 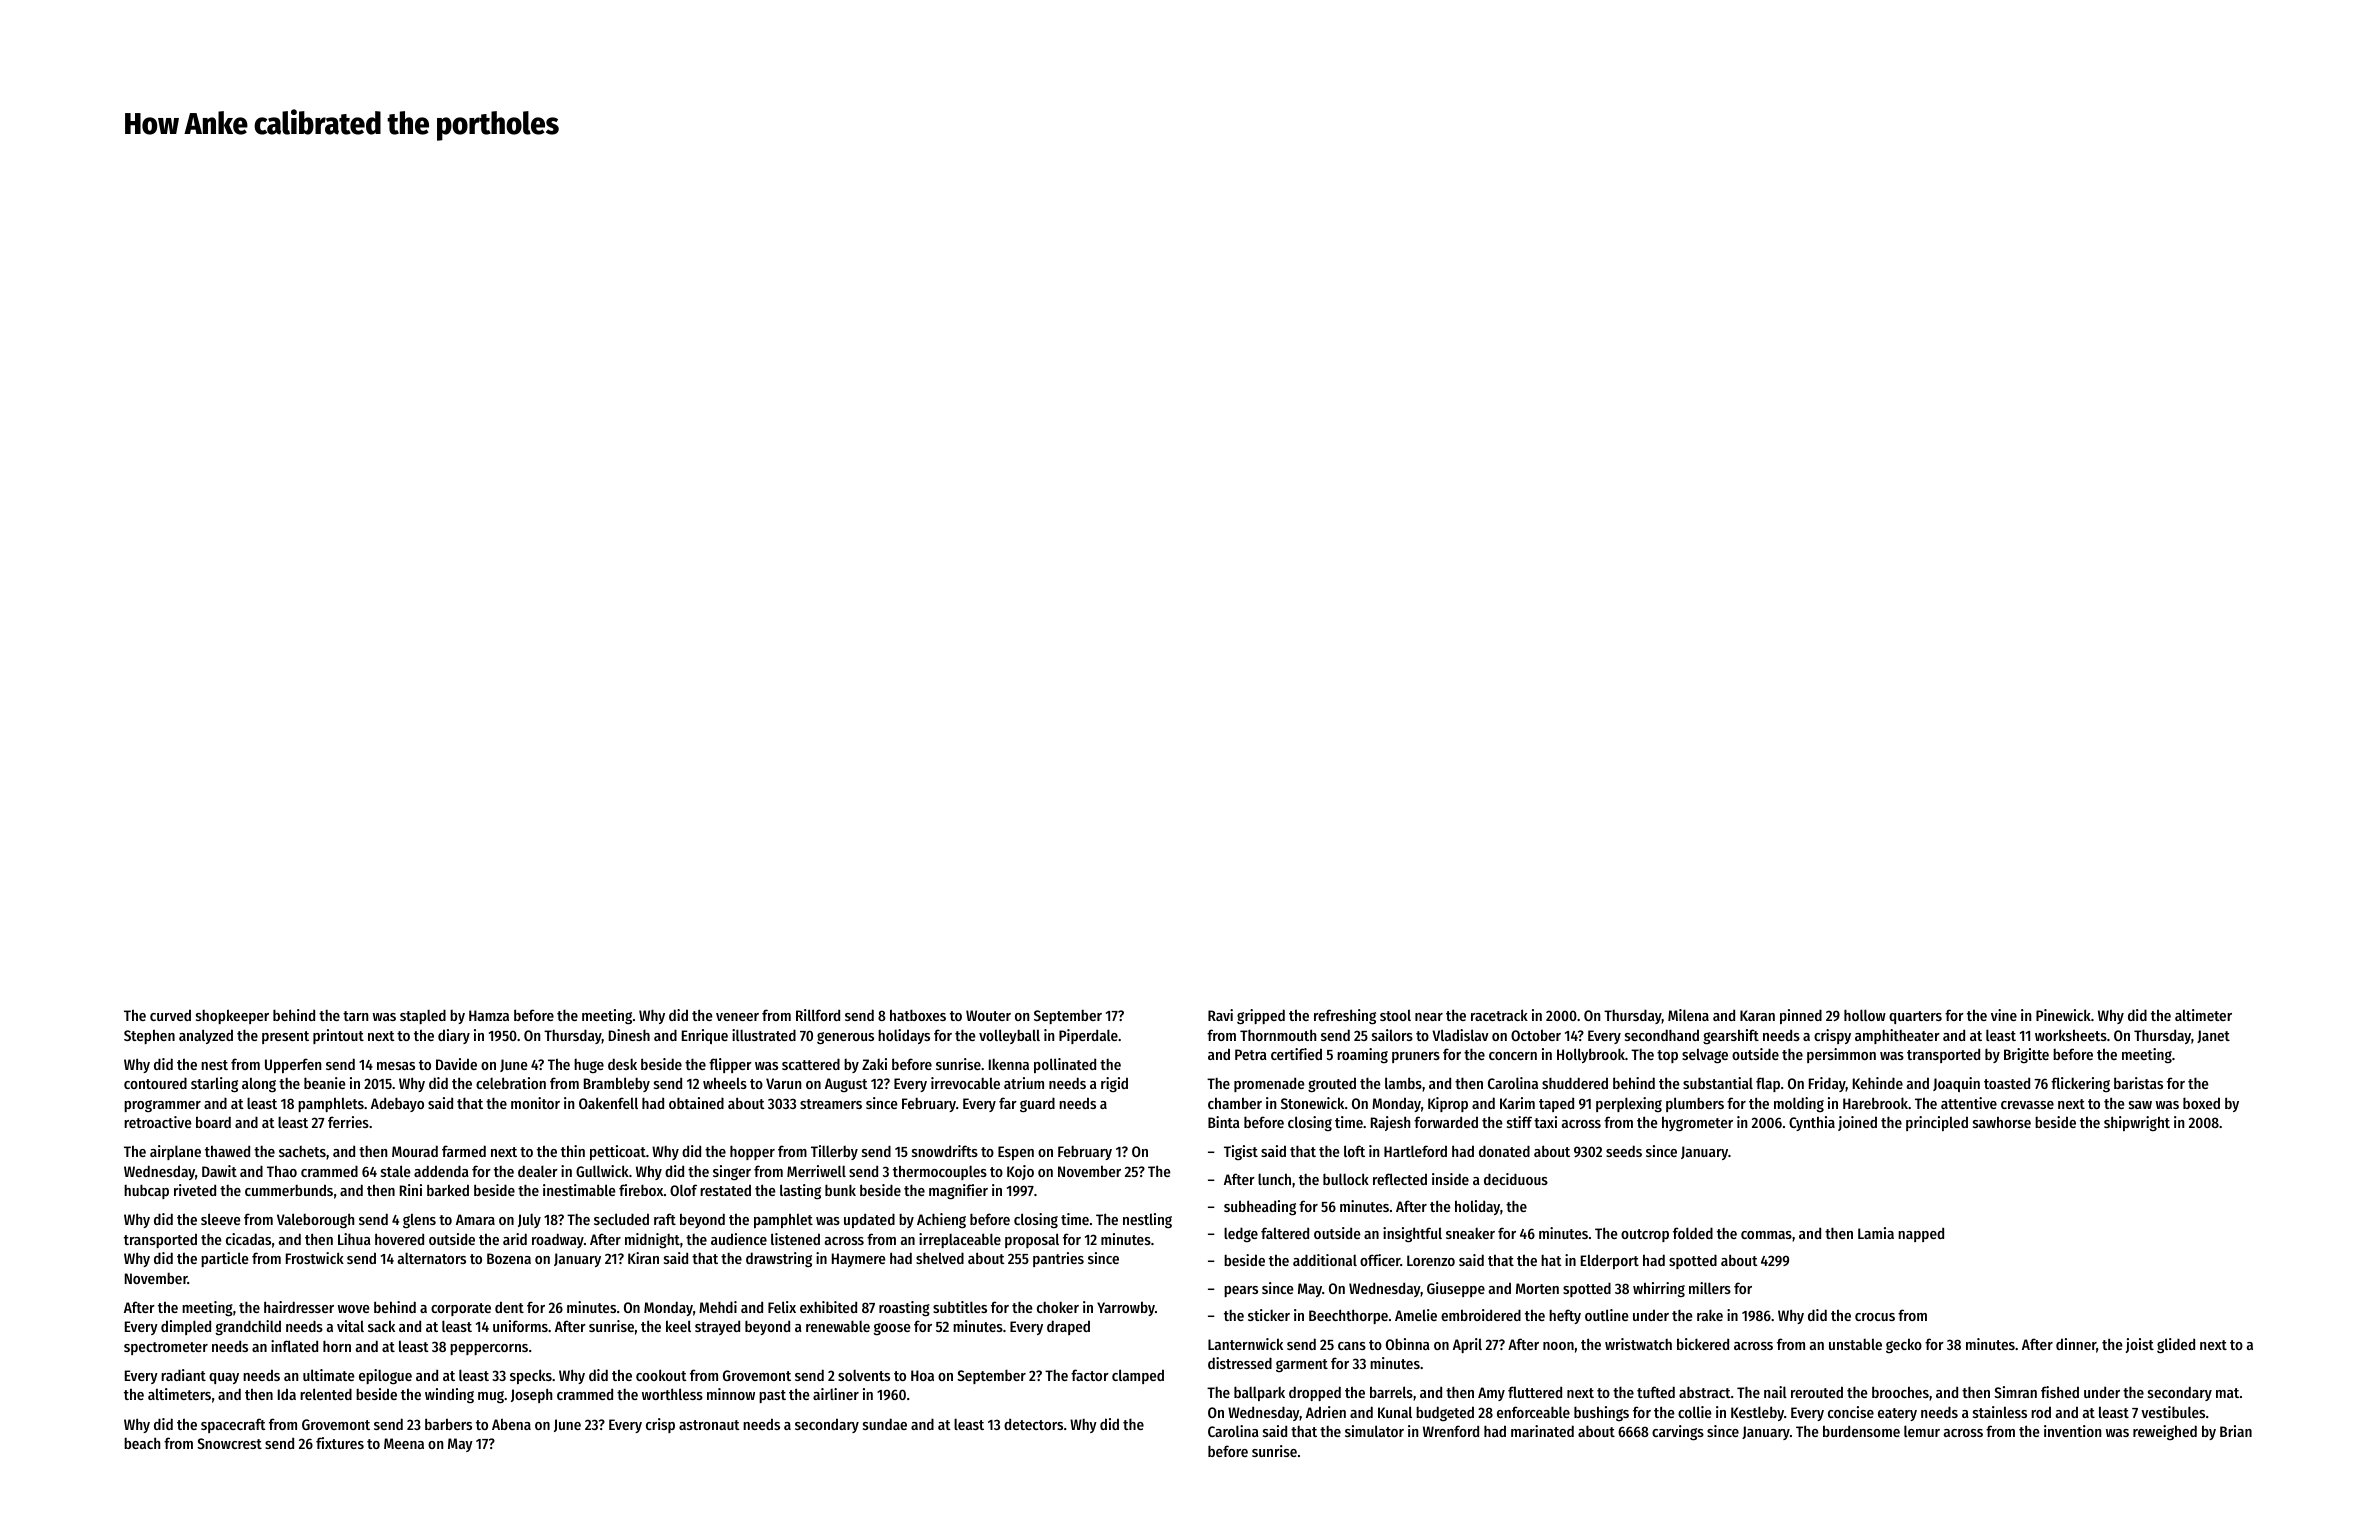 I want to click on Meena, so click(x=404, y=1443).
